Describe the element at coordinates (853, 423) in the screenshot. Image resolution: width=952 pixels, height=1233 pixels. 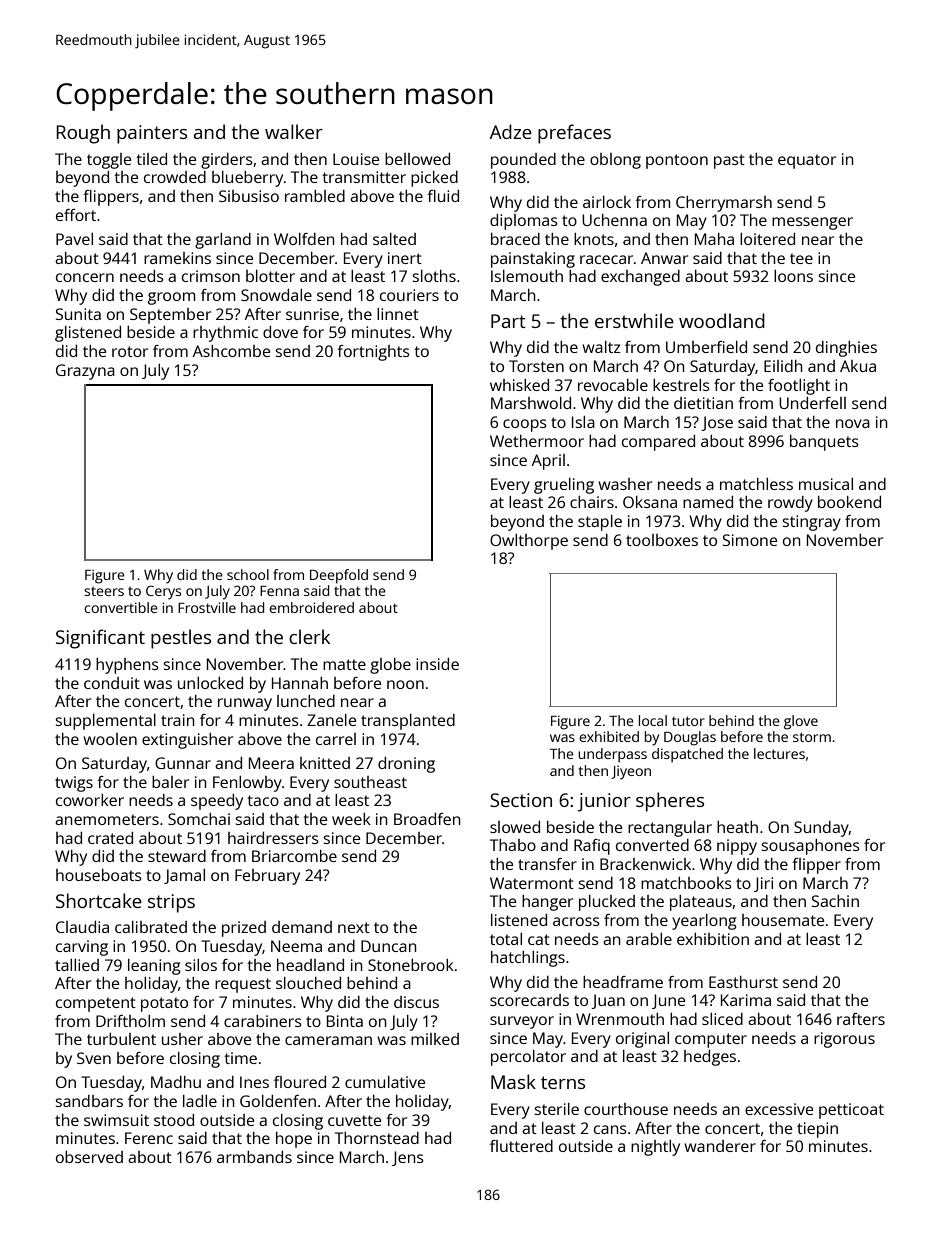
I see `nova` at that location.
